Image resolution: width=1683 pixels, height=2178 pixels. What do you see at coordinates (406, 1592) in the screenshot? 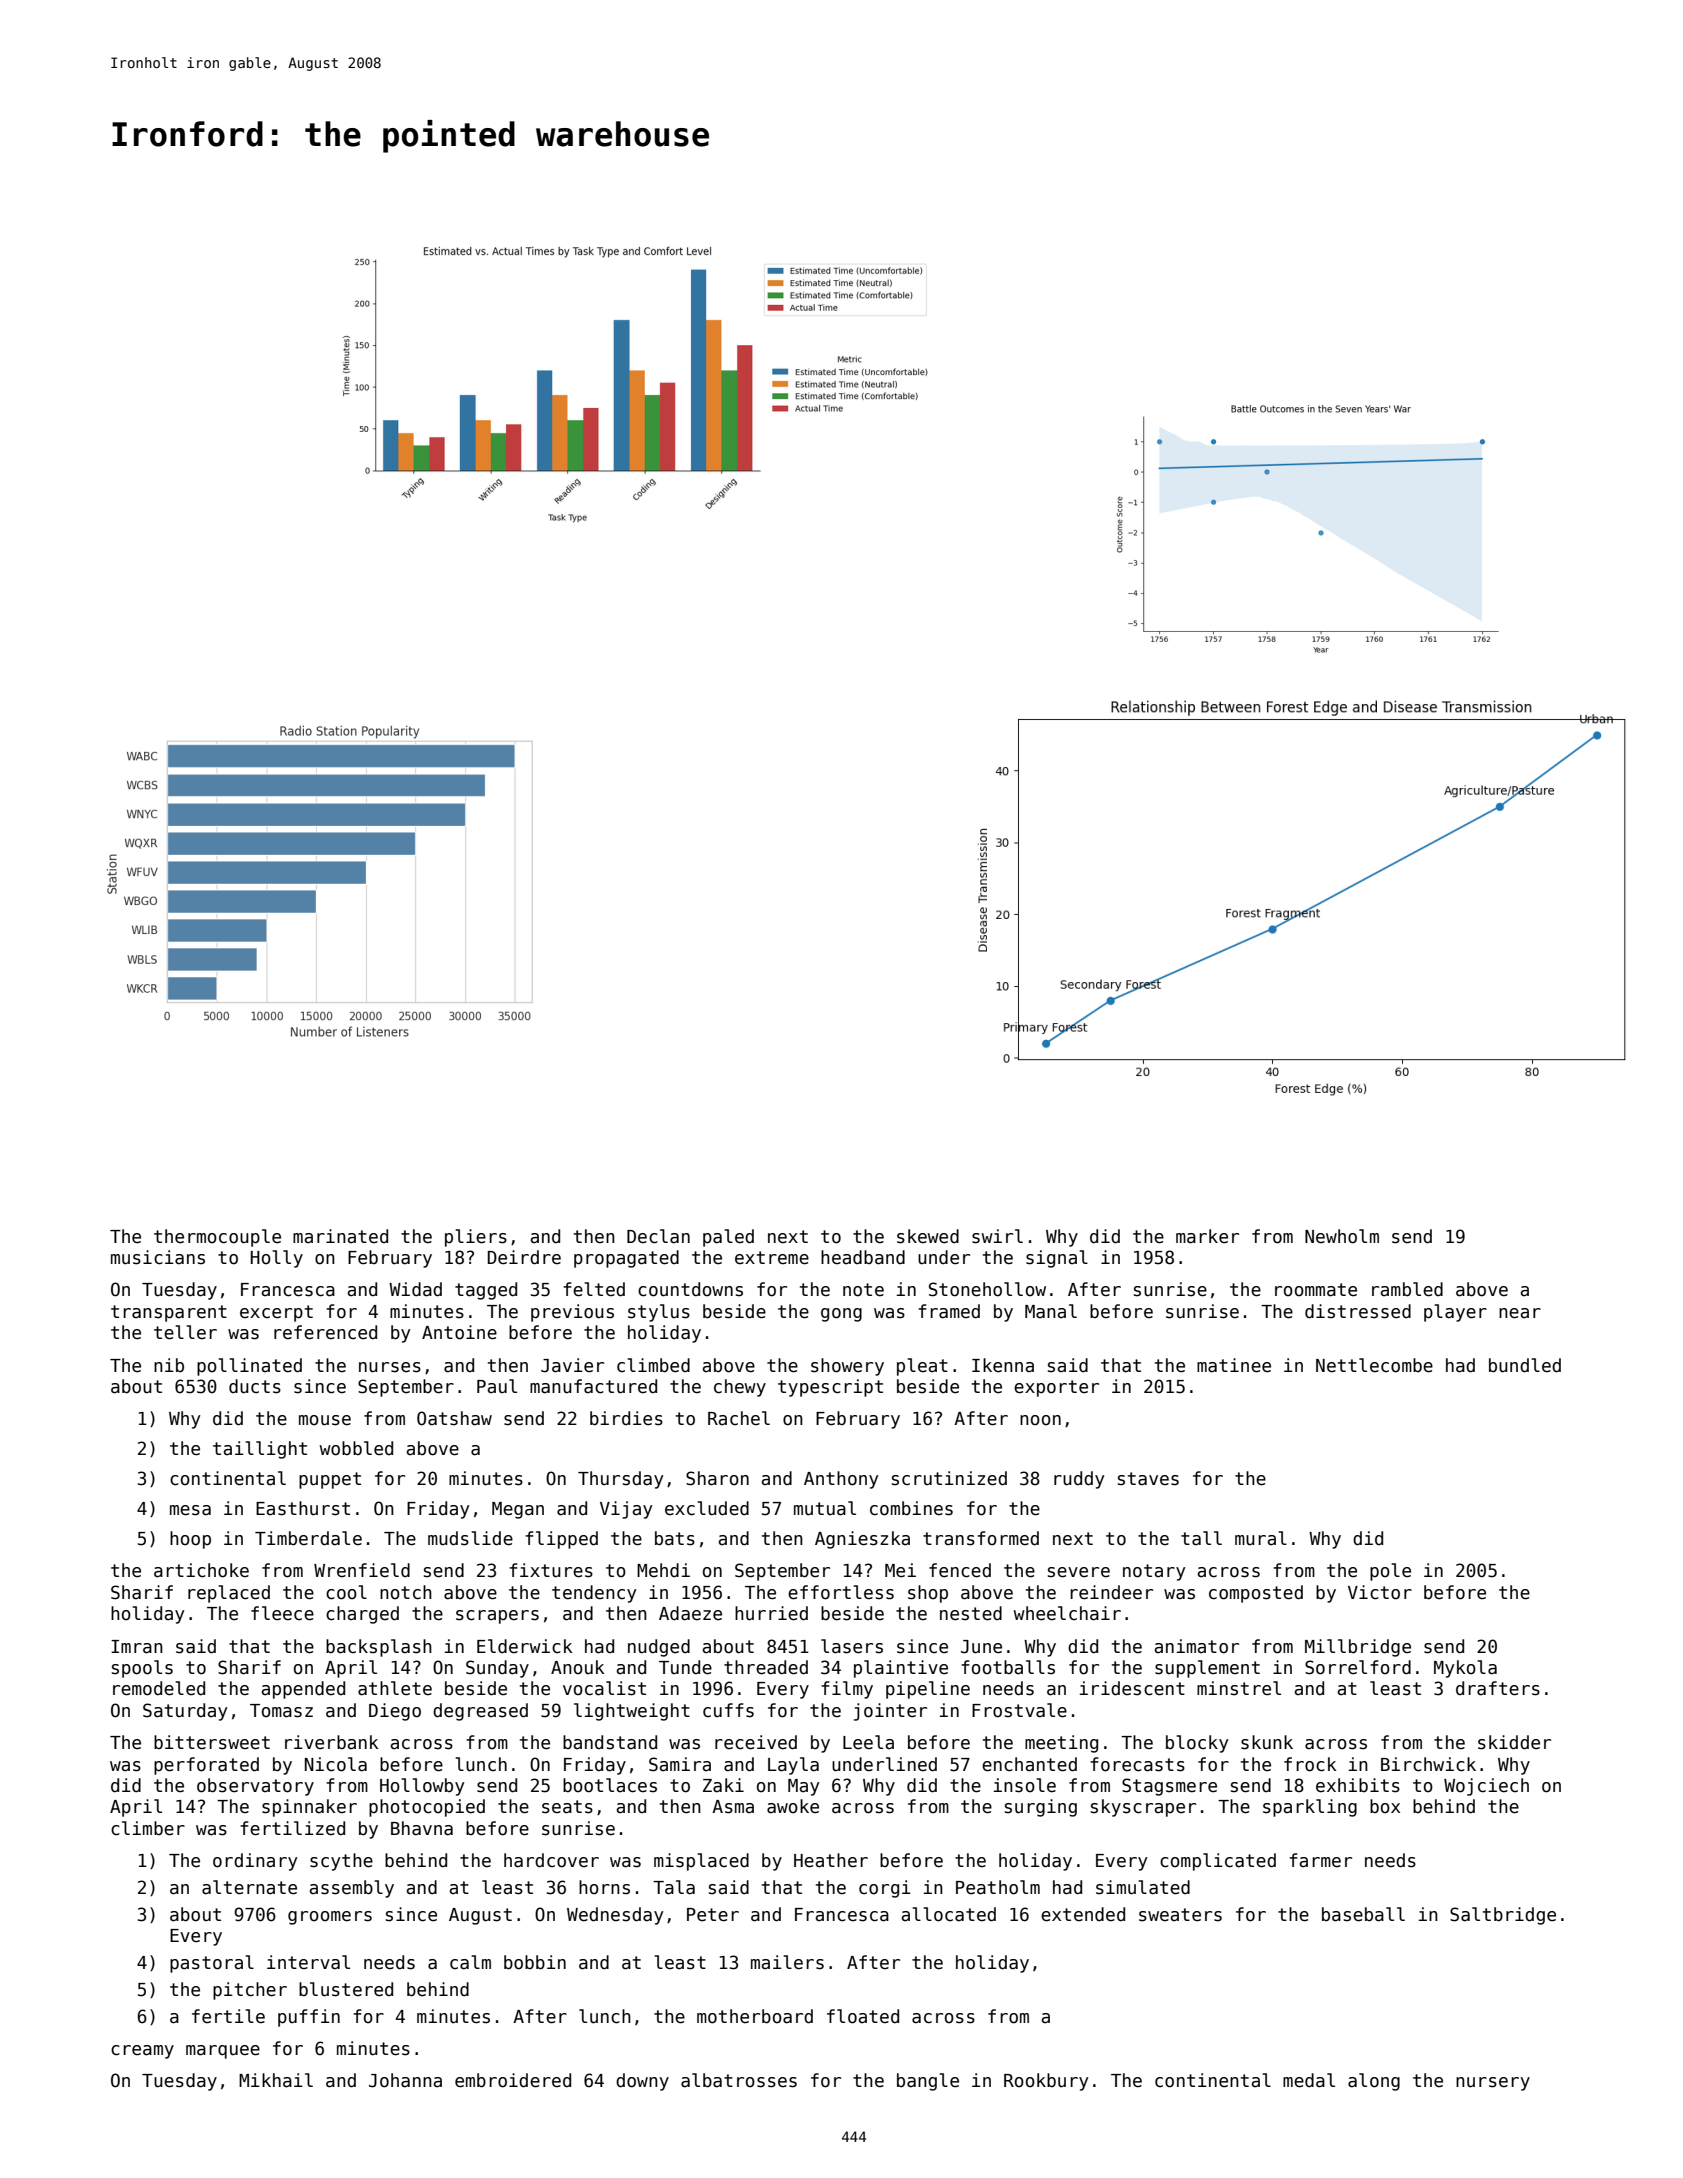
I see `notch` at bounding box center [406, 1592].
